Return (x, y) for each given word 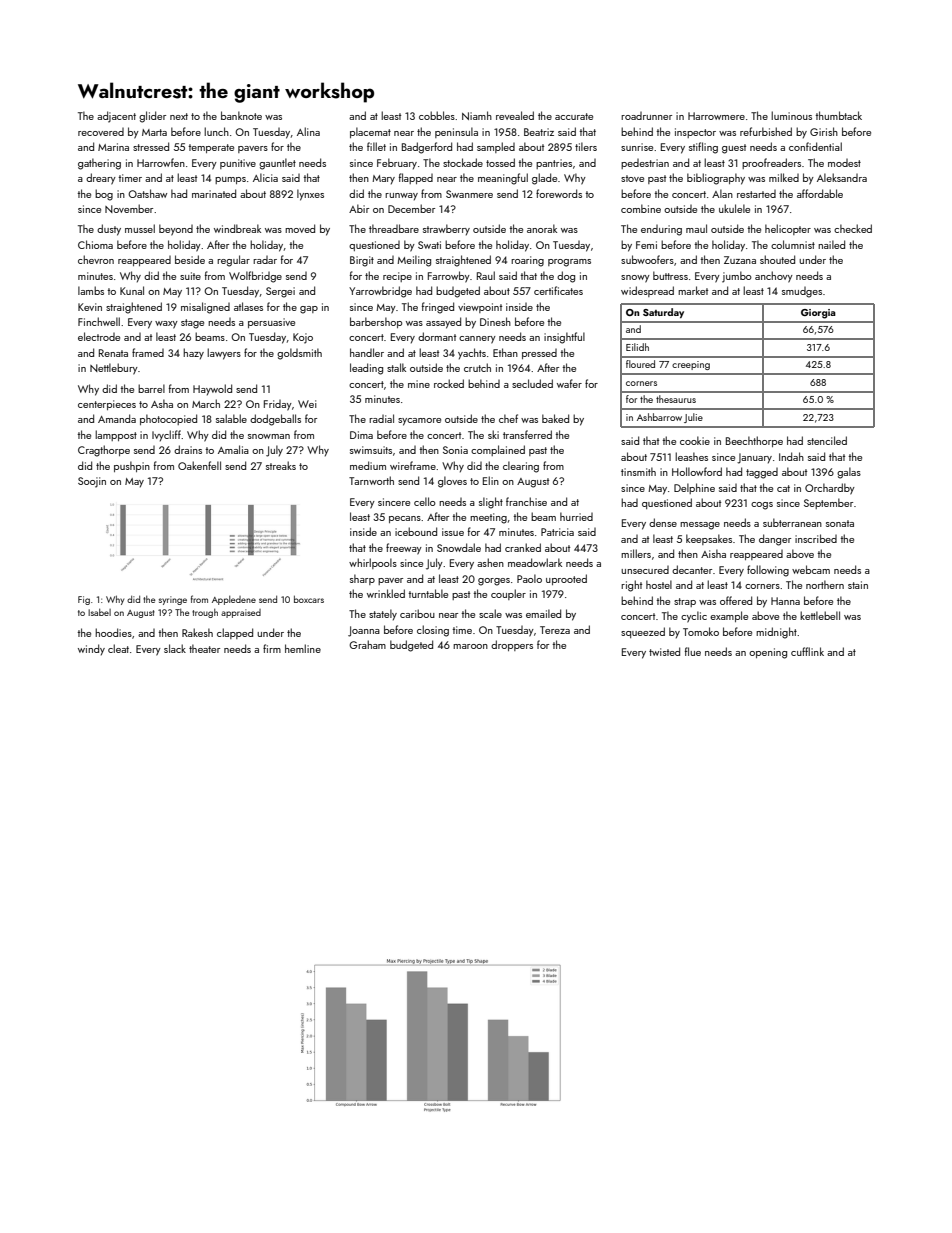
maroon (470, 646)
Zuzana (740, 260)
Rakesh (197, 632)
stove (632, 178)
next (179, 116)
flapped (416, 178)
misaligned (205, 308)
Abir (359, 208)
